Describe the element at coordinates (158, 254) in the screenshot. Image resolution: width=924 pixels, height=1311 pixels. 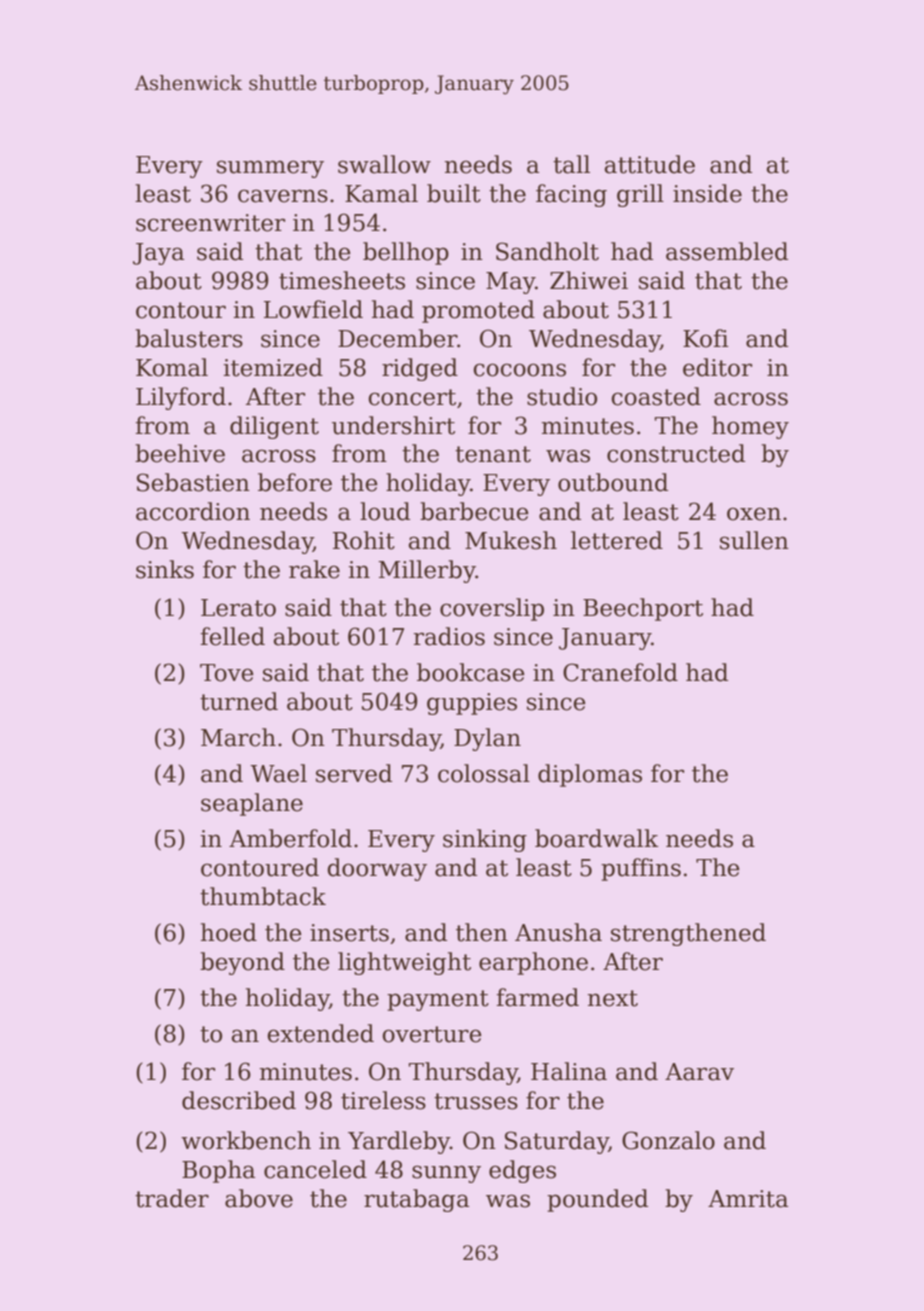
I see `Jaya` at that location.
